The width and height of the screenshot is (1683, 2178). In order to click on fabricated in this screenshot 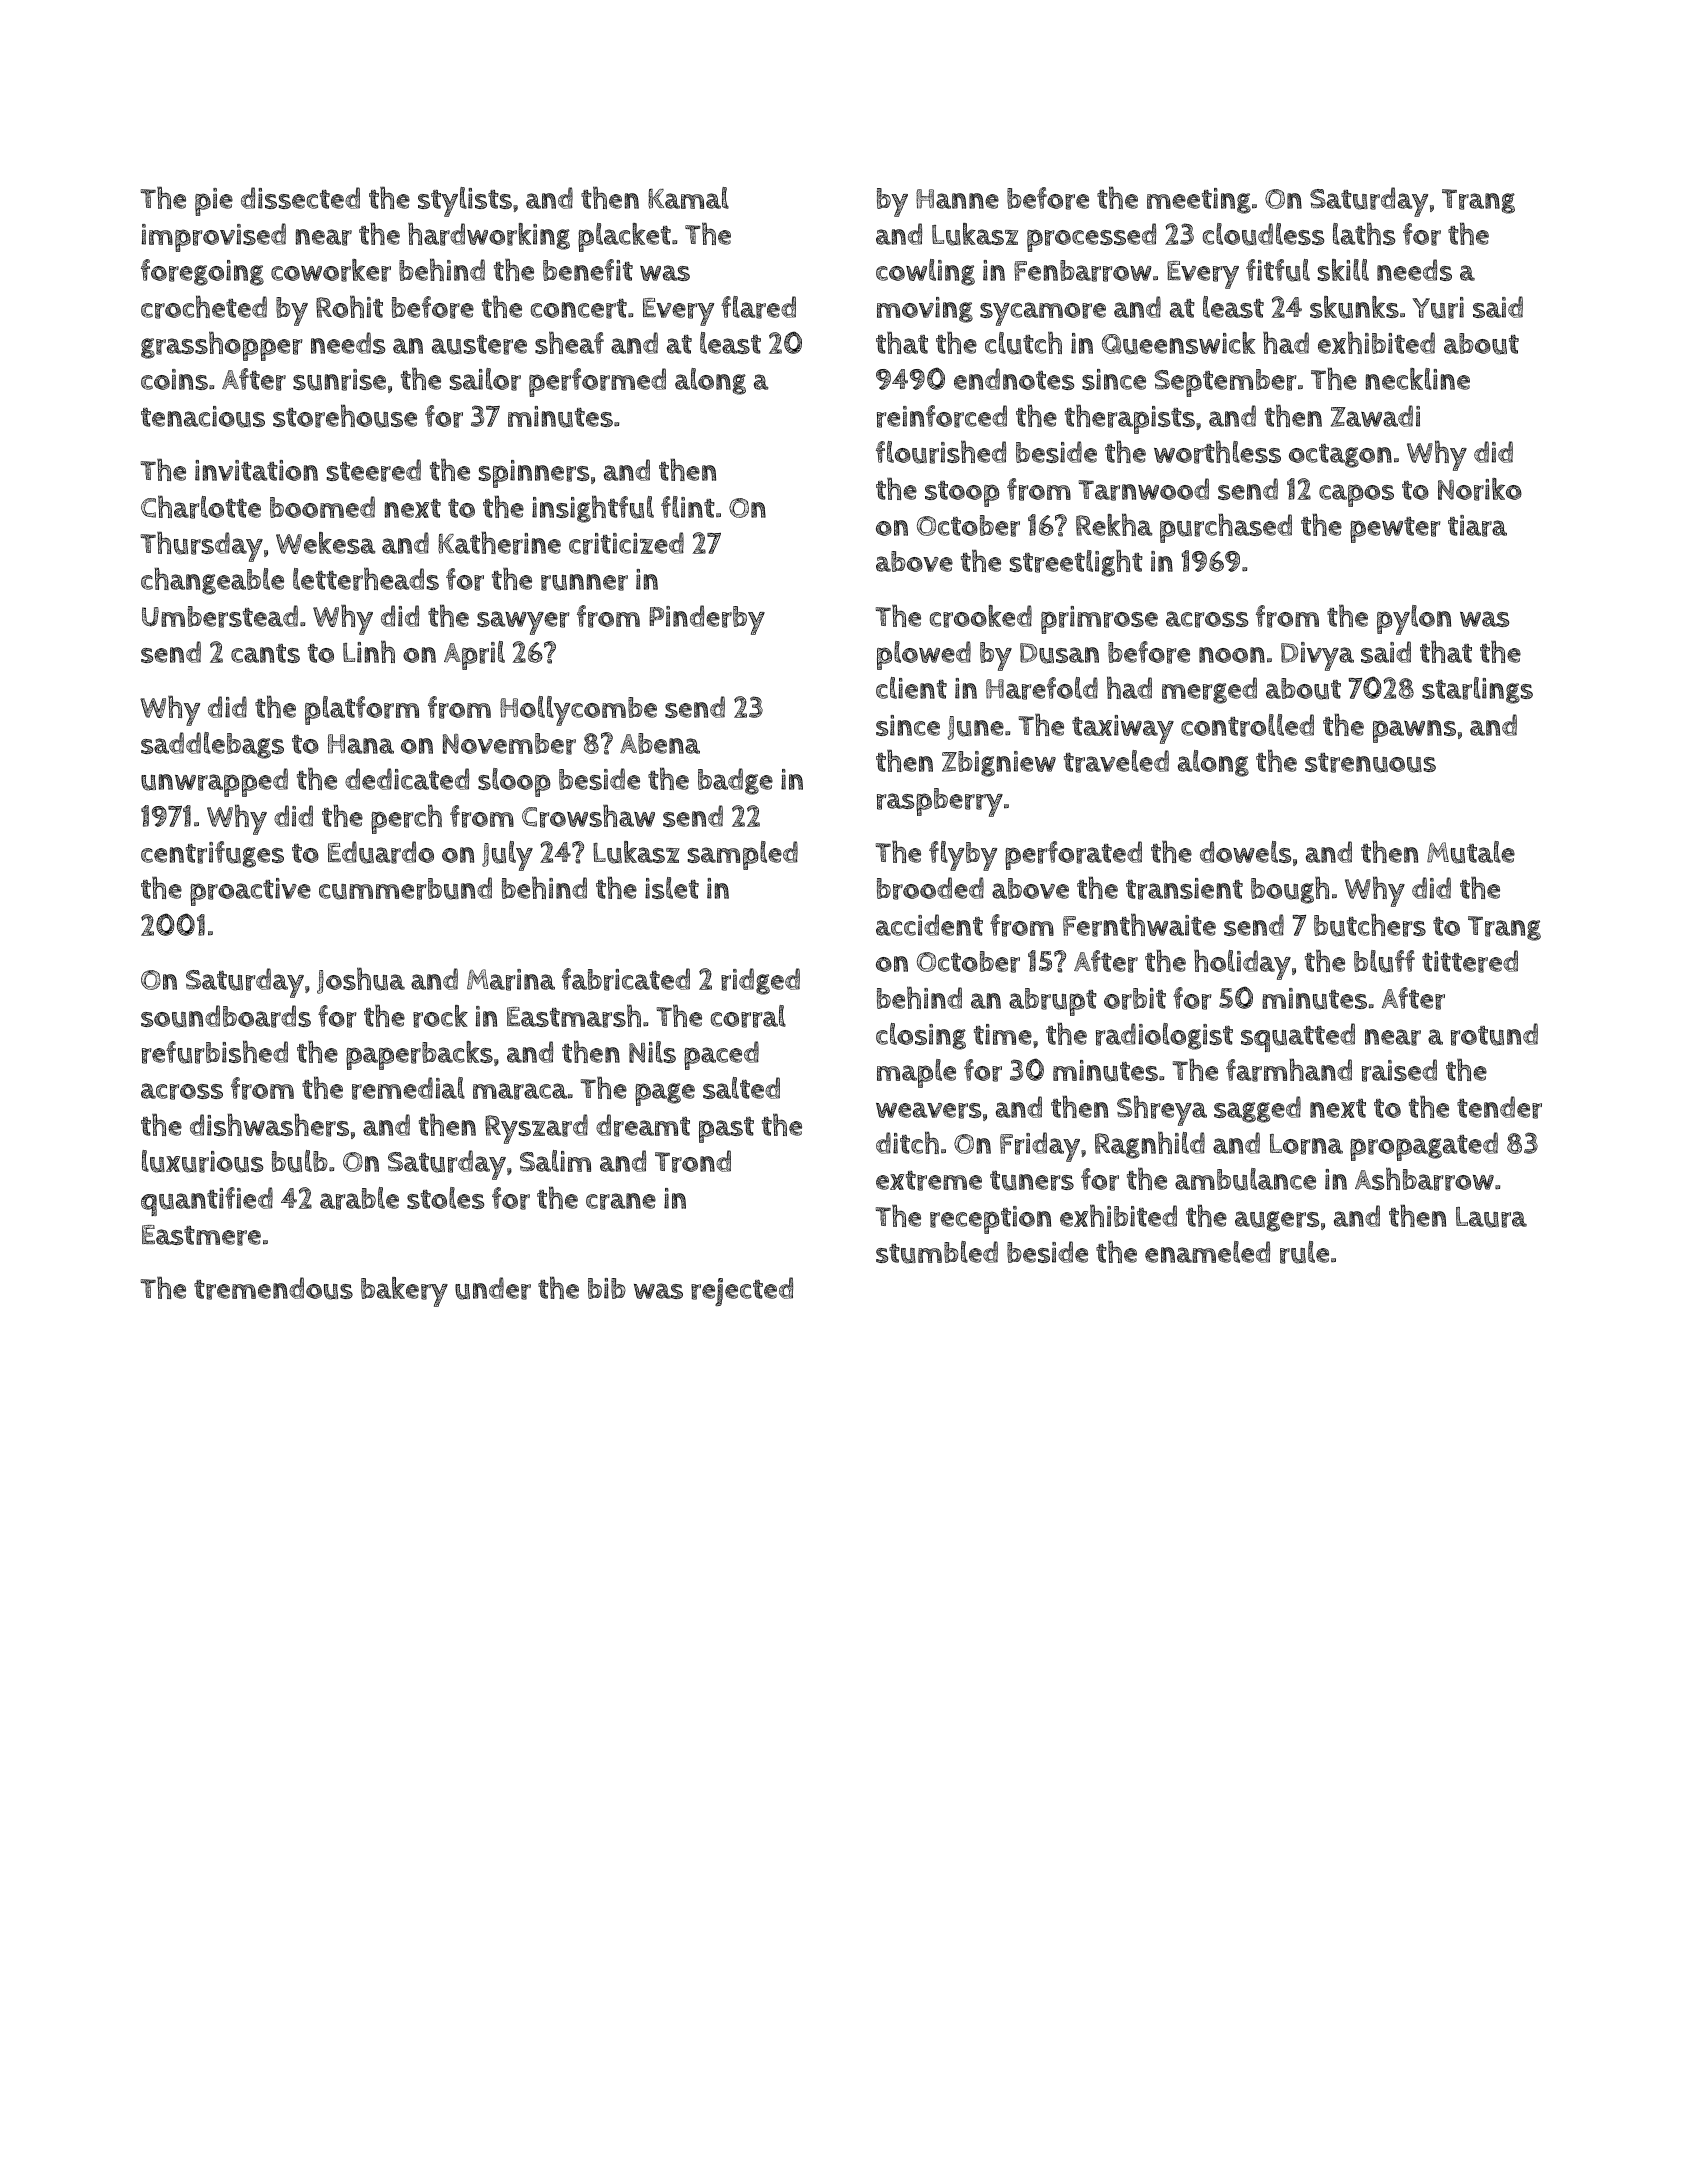, I will do `click(626, 979)`.
